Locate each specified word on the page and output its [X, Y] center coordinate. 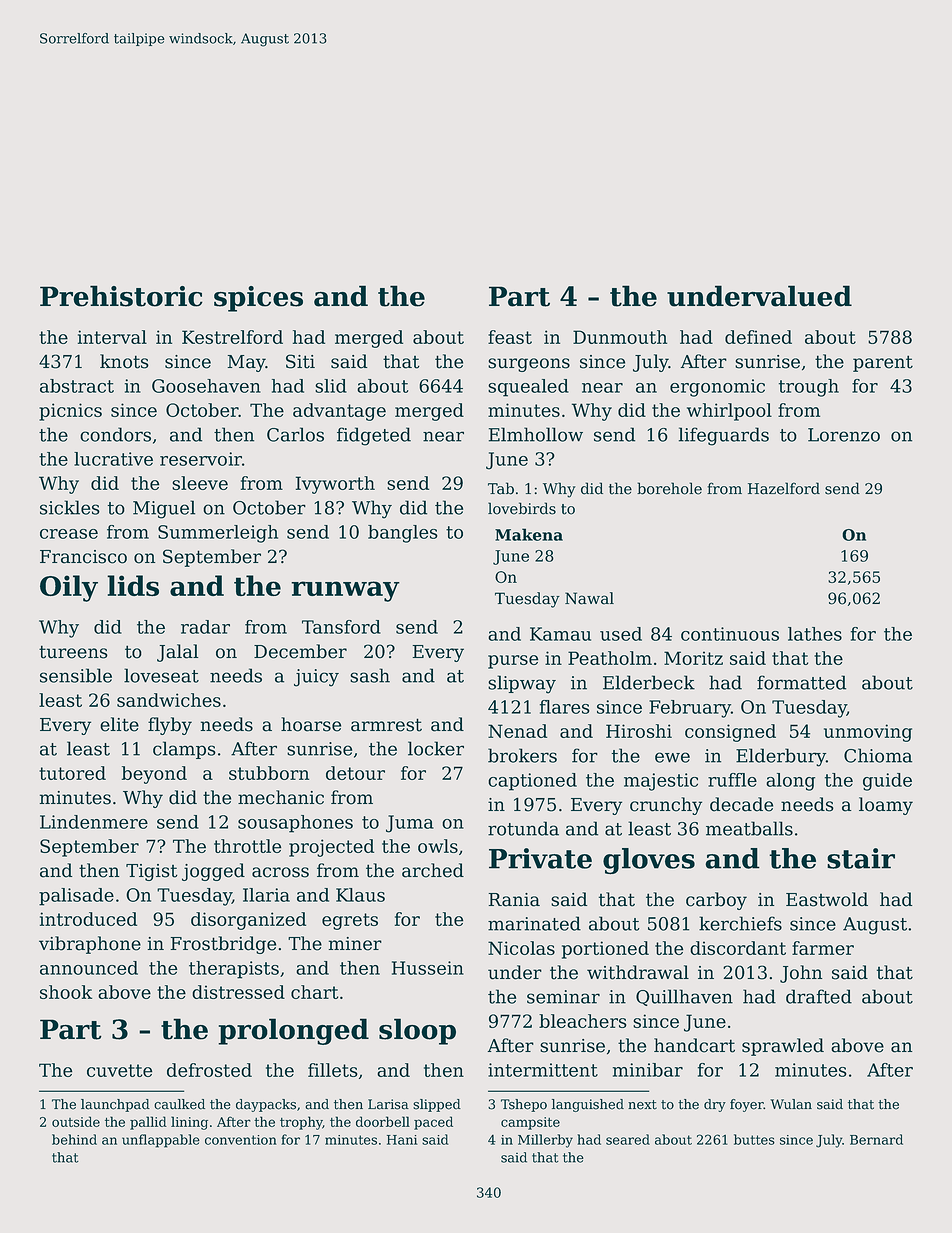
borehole [669, 488]
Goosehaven [206, 386]
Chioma [878, 755]
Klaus [360, 895]
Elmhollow [536, 434]
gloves [649, 861]
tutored [72, 773]
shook [66, 992]
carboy [716, 901]
